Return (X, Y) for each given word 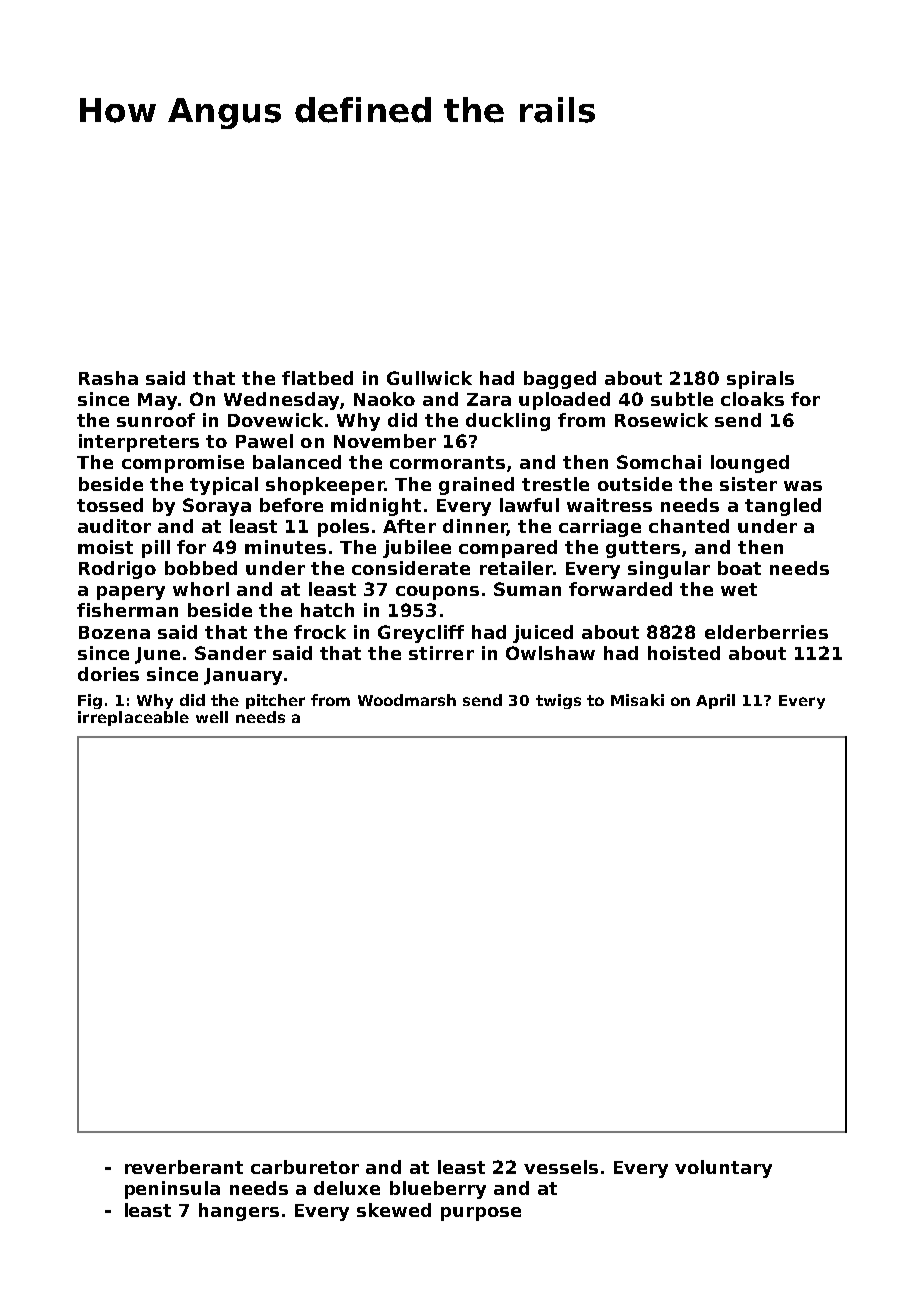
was (803, 486)
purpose (481, 1214)
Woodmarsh (407, 700)
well (212, 717)
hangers (239, 1212)
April (715, 701)
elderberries (766, 632)
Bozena (114, 632)
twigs (558, 701)
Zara (489, 399)
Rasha (108, 378)
